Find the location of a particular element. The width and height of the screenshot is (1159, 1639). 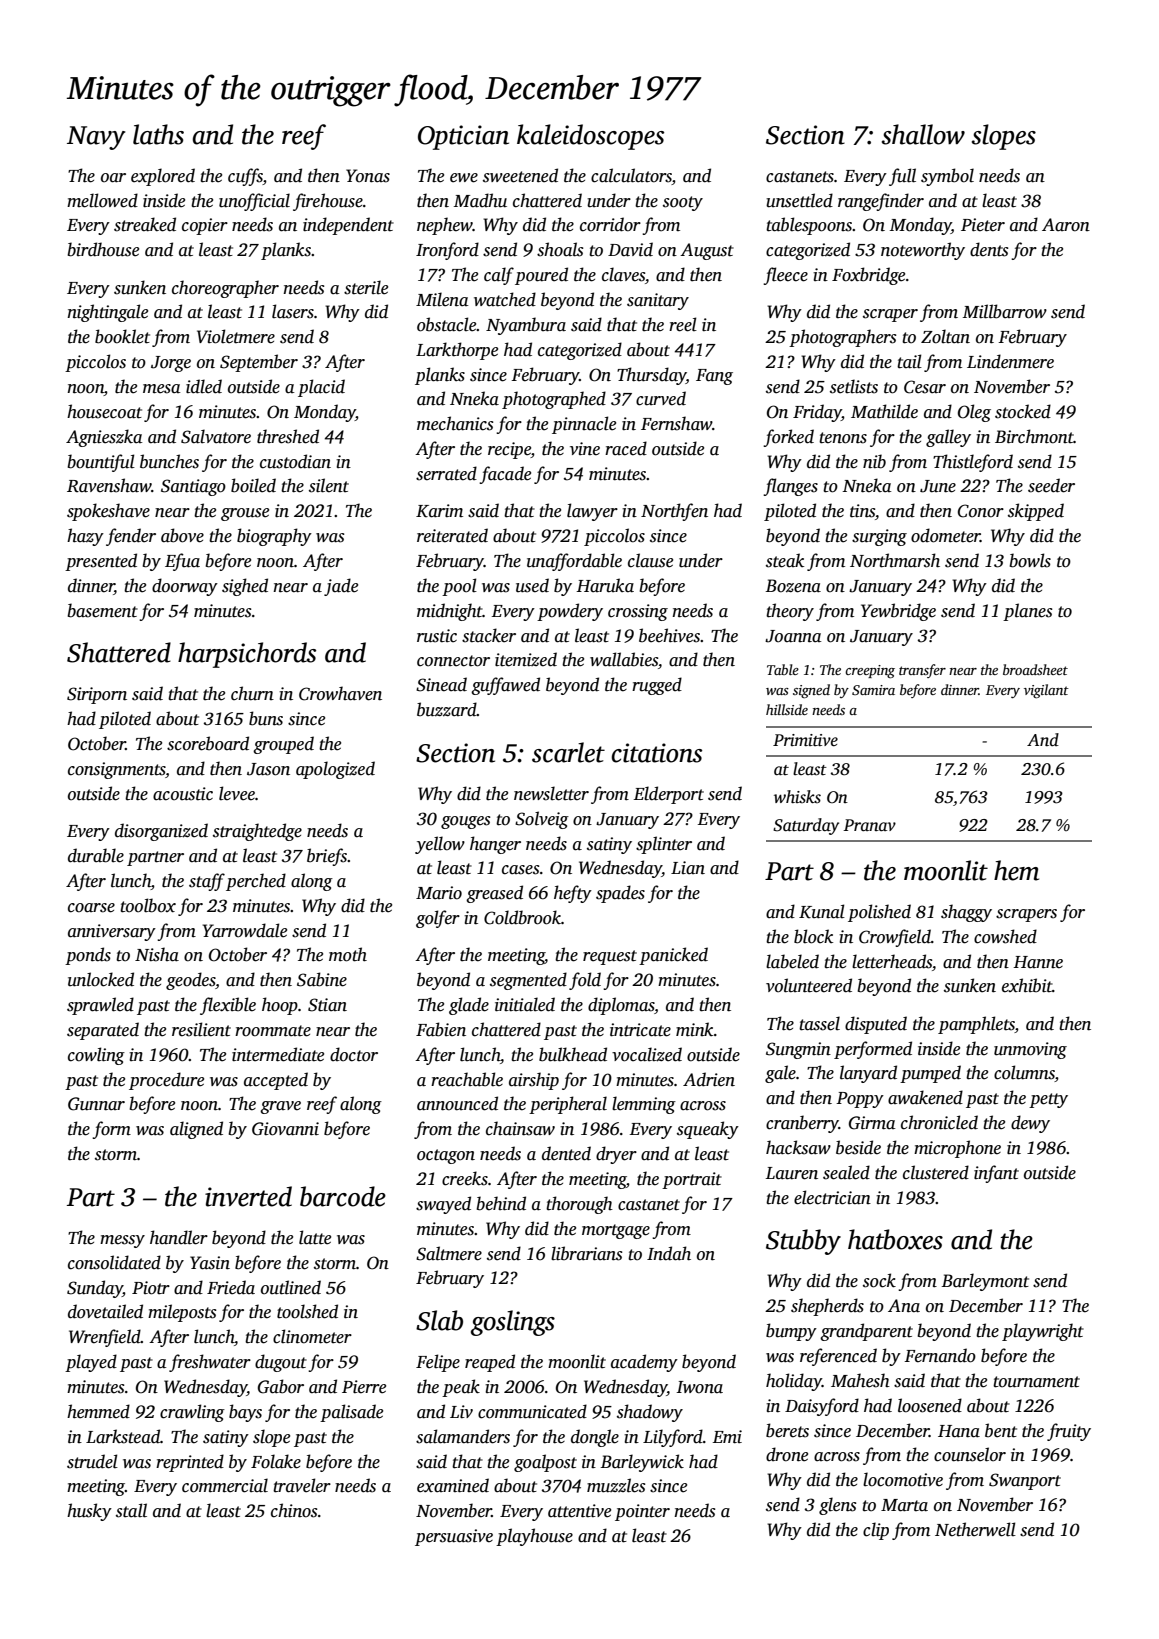

husky is located at coordinates (89, 1512).
